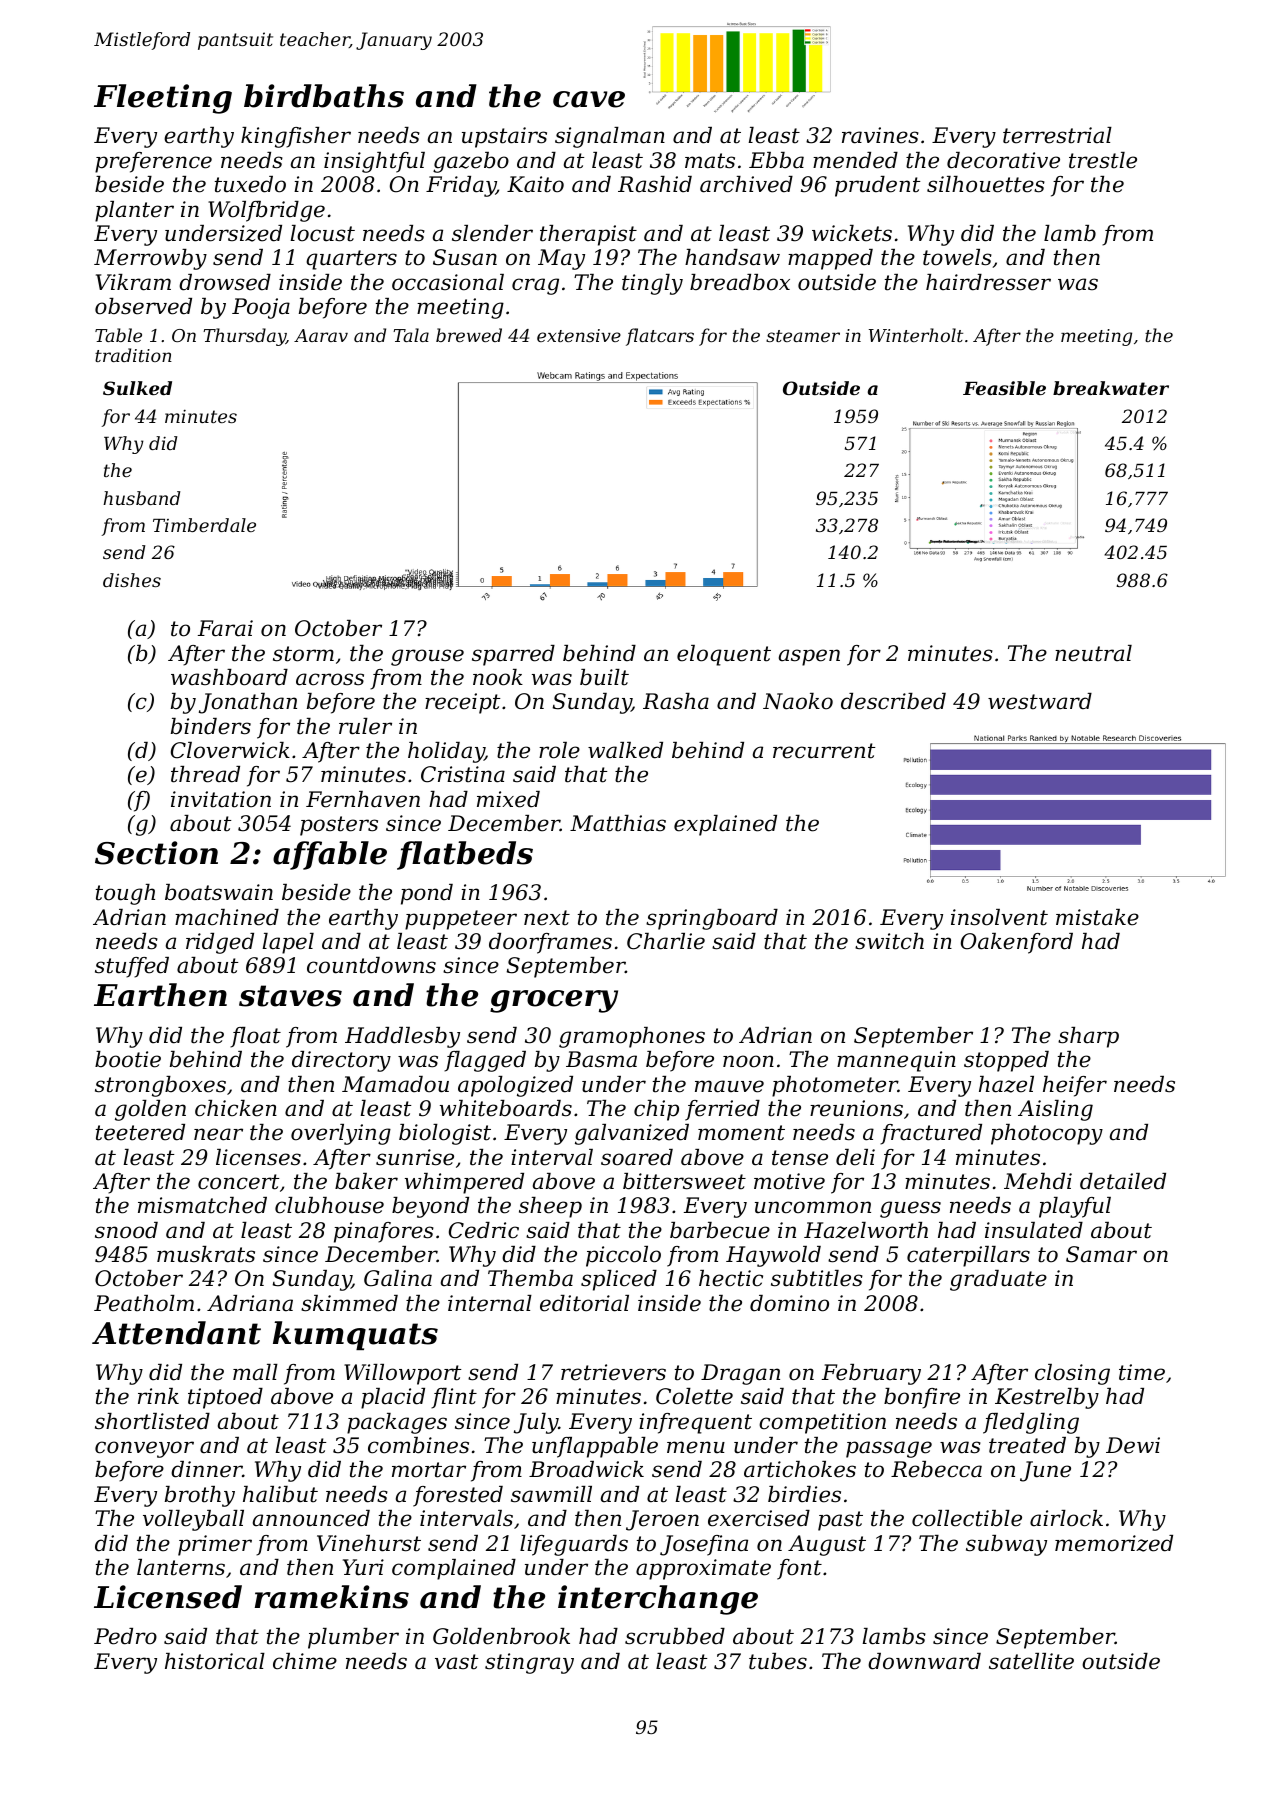 Image resolution: width=1271 pixels, height=1798 pixels. What do you see at coordinates (840, 1521) in the document?
I see `past` at bounding box center [840, 1521].
